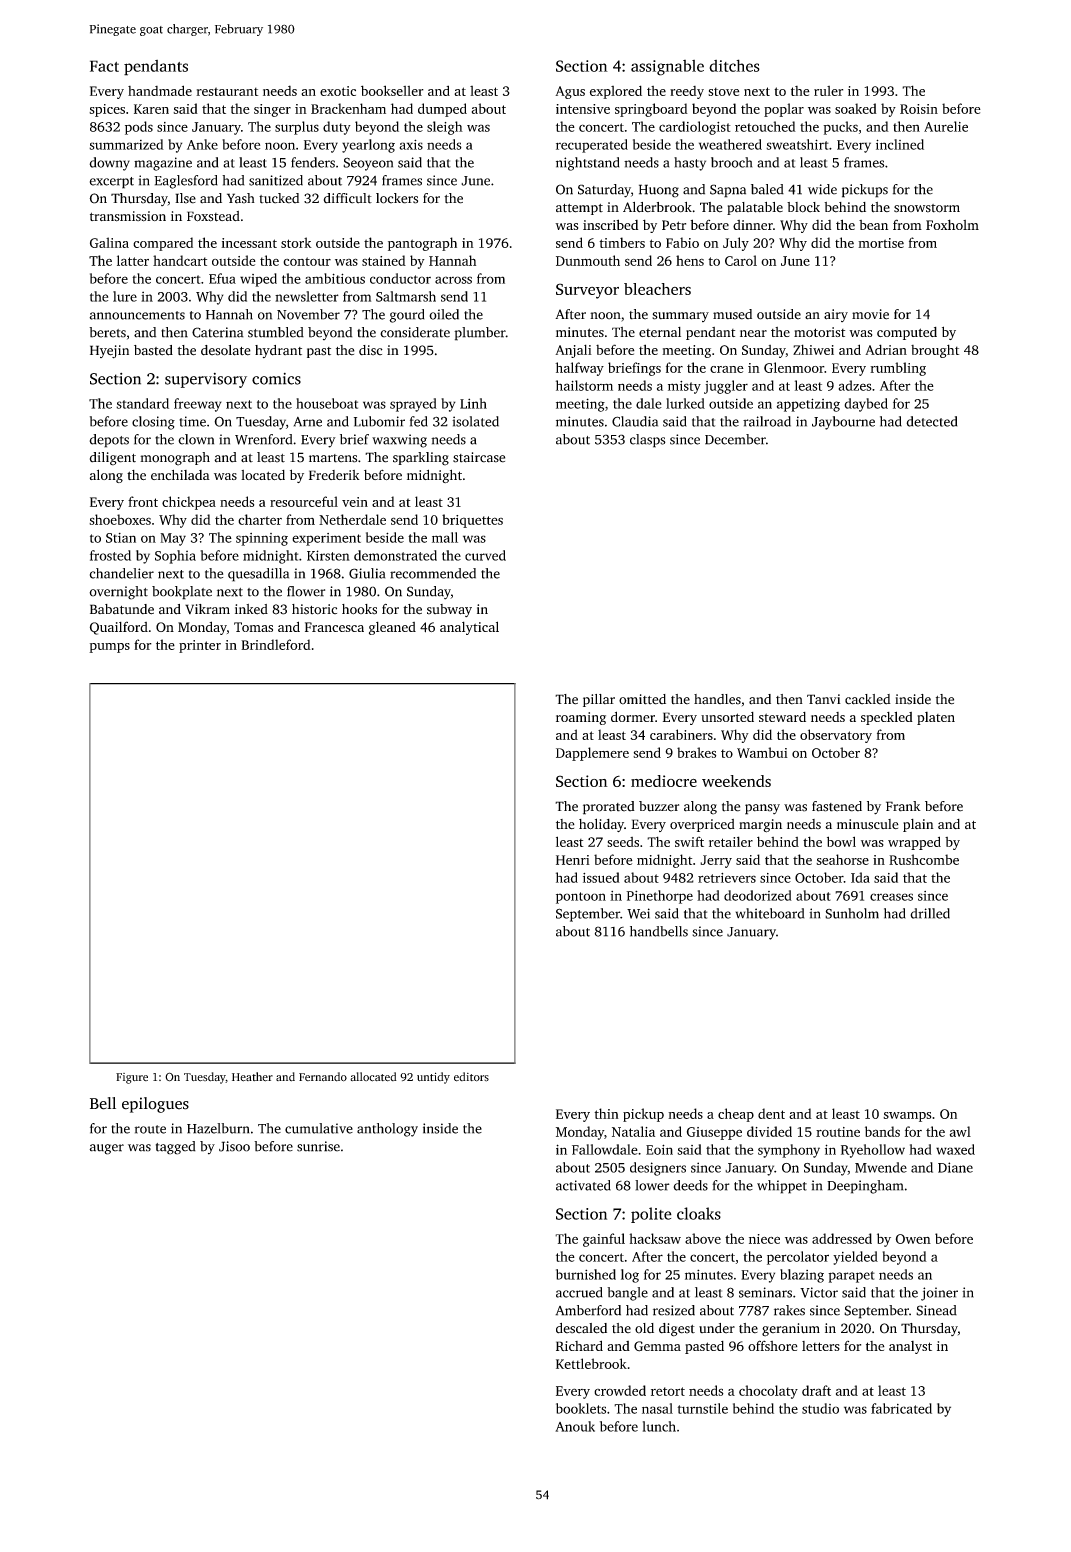  What do you see at coordinates (207, 609) in the page?
I see `Vikram` at bounding box center [207, 609].
